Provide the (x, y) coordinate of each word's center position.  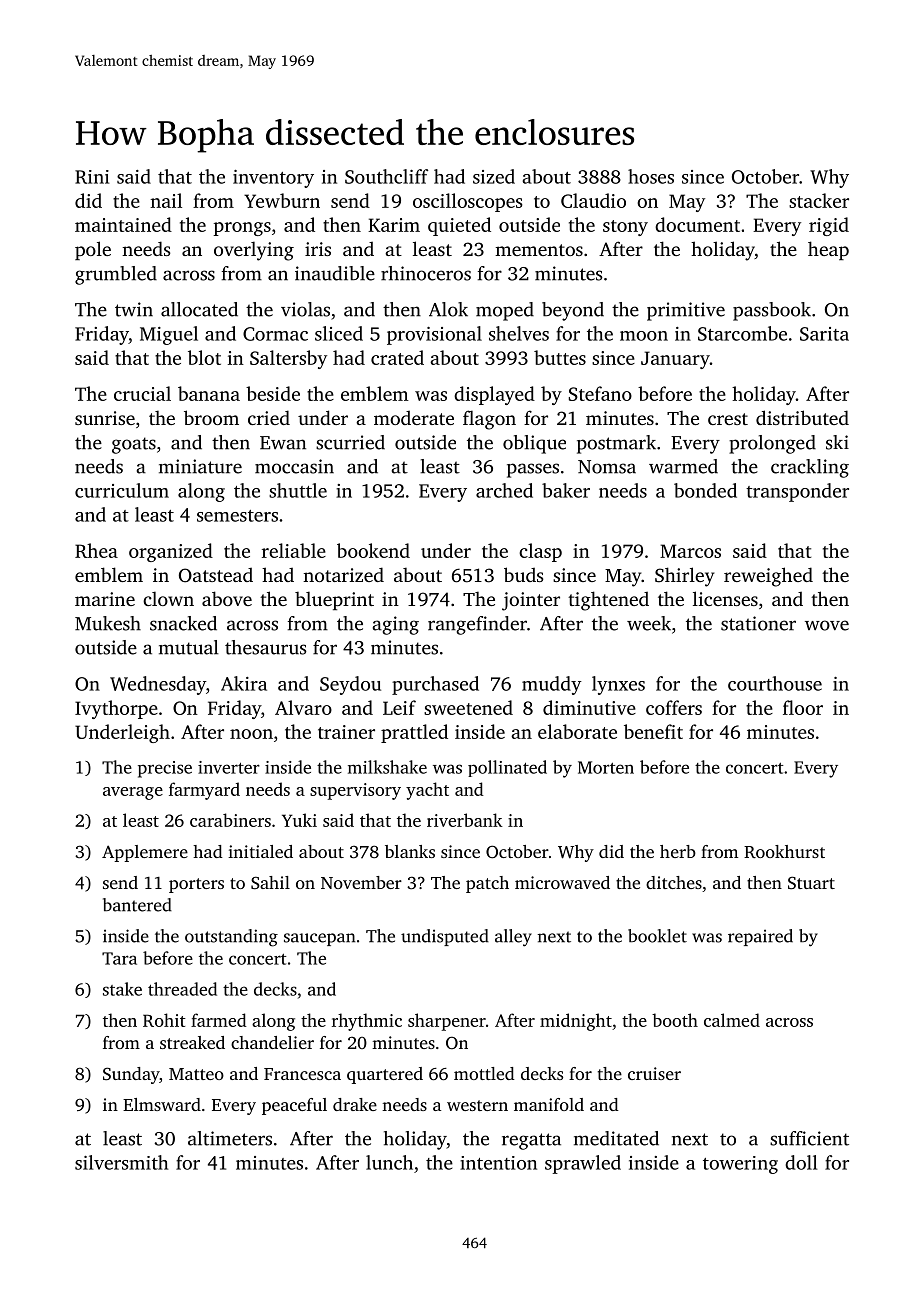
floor (803, 707)
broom (211, 417)
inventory (273, 179)
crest (728, 419)
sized (494, 176)
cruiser (654, 1073)
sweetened (468, 707)
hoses (651, 176)
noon (251, 734)
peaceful (294, 1106)
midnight (576, 1022)
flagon (489, 420)
